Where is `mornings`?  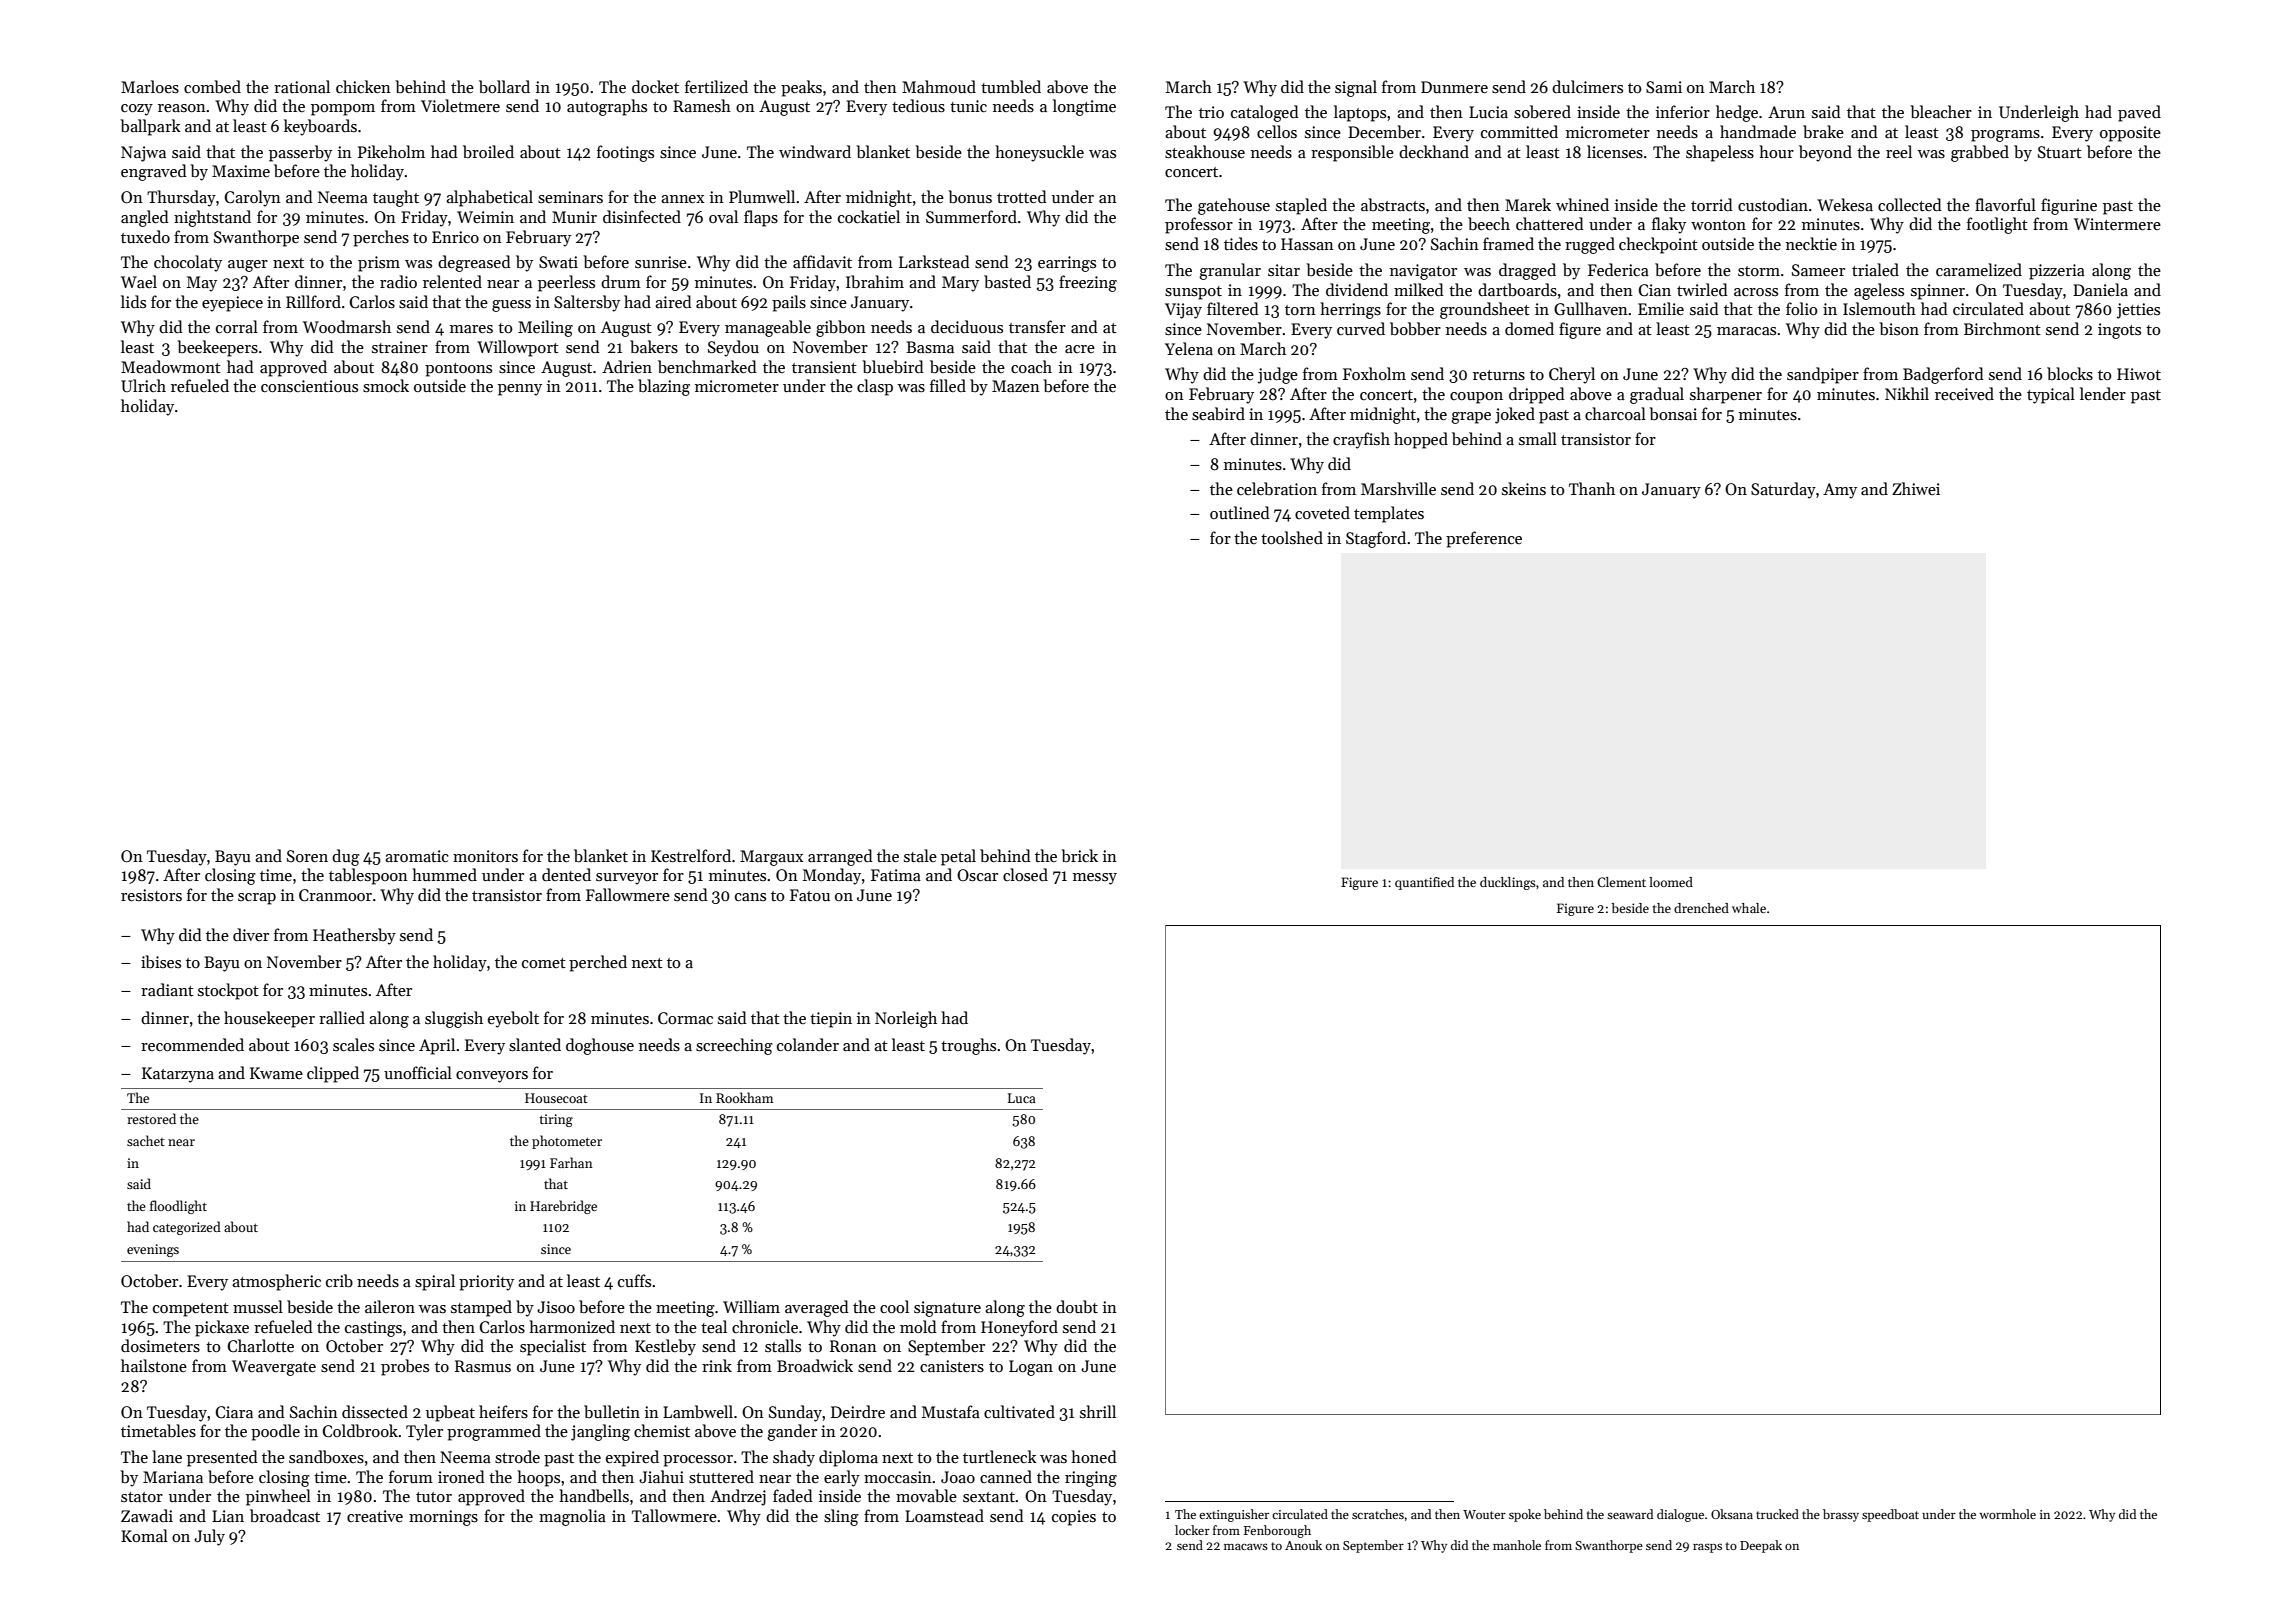
mornings is located at coordinates (443, 1518).
